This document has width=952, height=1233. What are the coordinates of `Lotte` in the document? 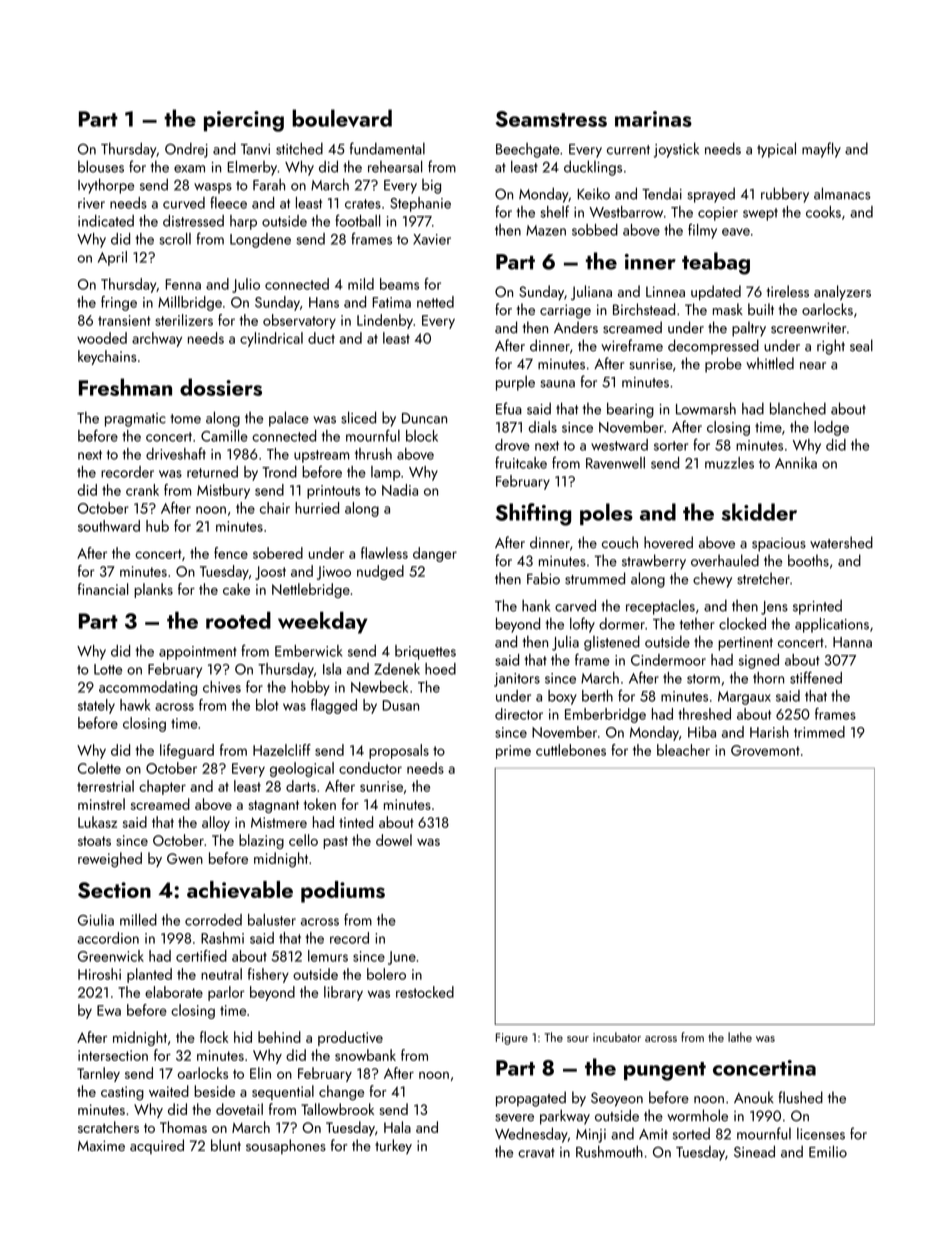 It's located at (108, 669).
